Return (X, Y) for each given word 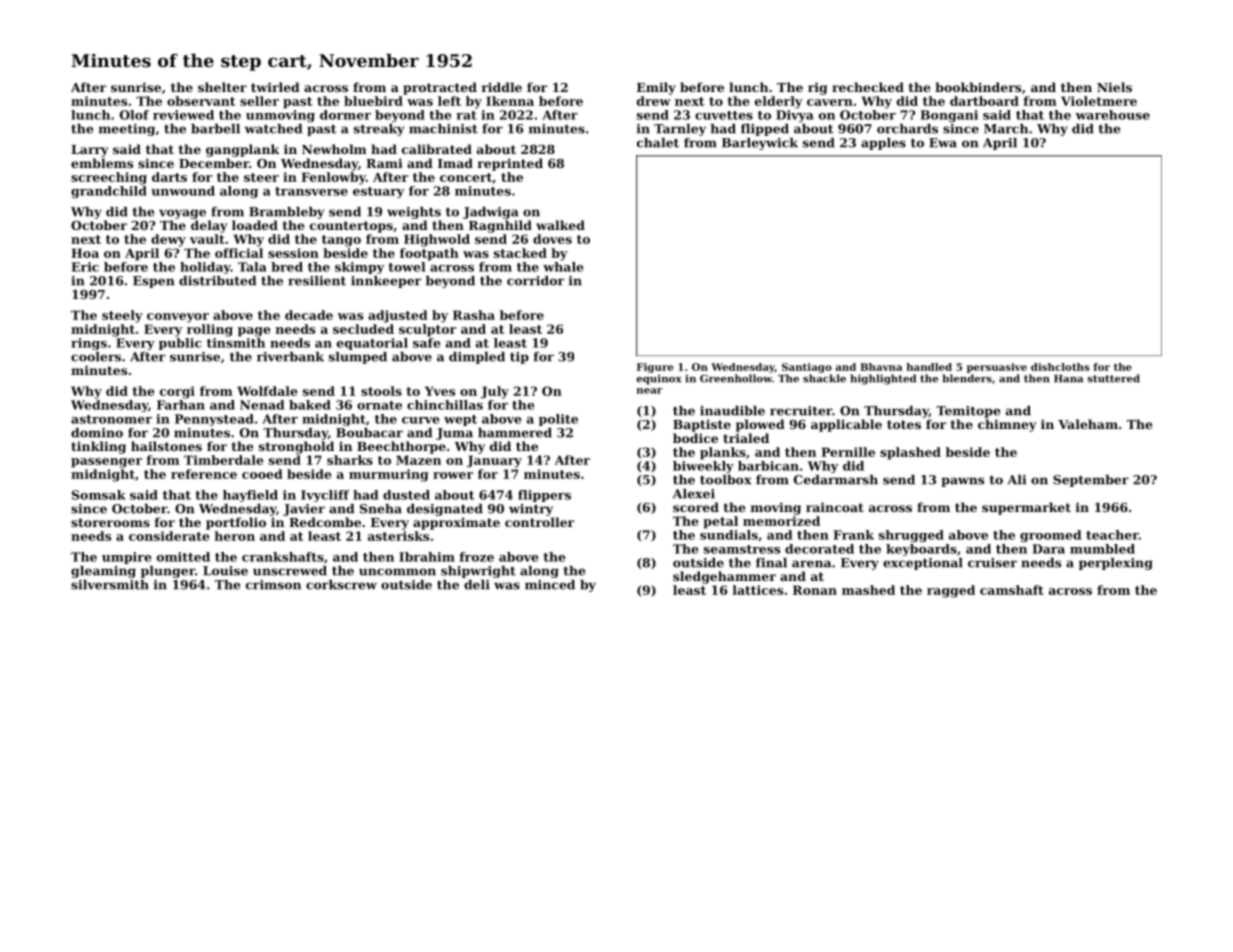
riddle (502, 87)
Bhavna (881, 367)
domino (97, 433)
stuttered (1113, 378)
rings (89, 344)
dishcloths (1060, 367)
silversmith (110, 585)
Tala (252, 267)
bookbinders (978, 87)
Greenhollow (736, 378)
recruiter (801, 411)
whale (563, 267)
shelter (222, 87)
